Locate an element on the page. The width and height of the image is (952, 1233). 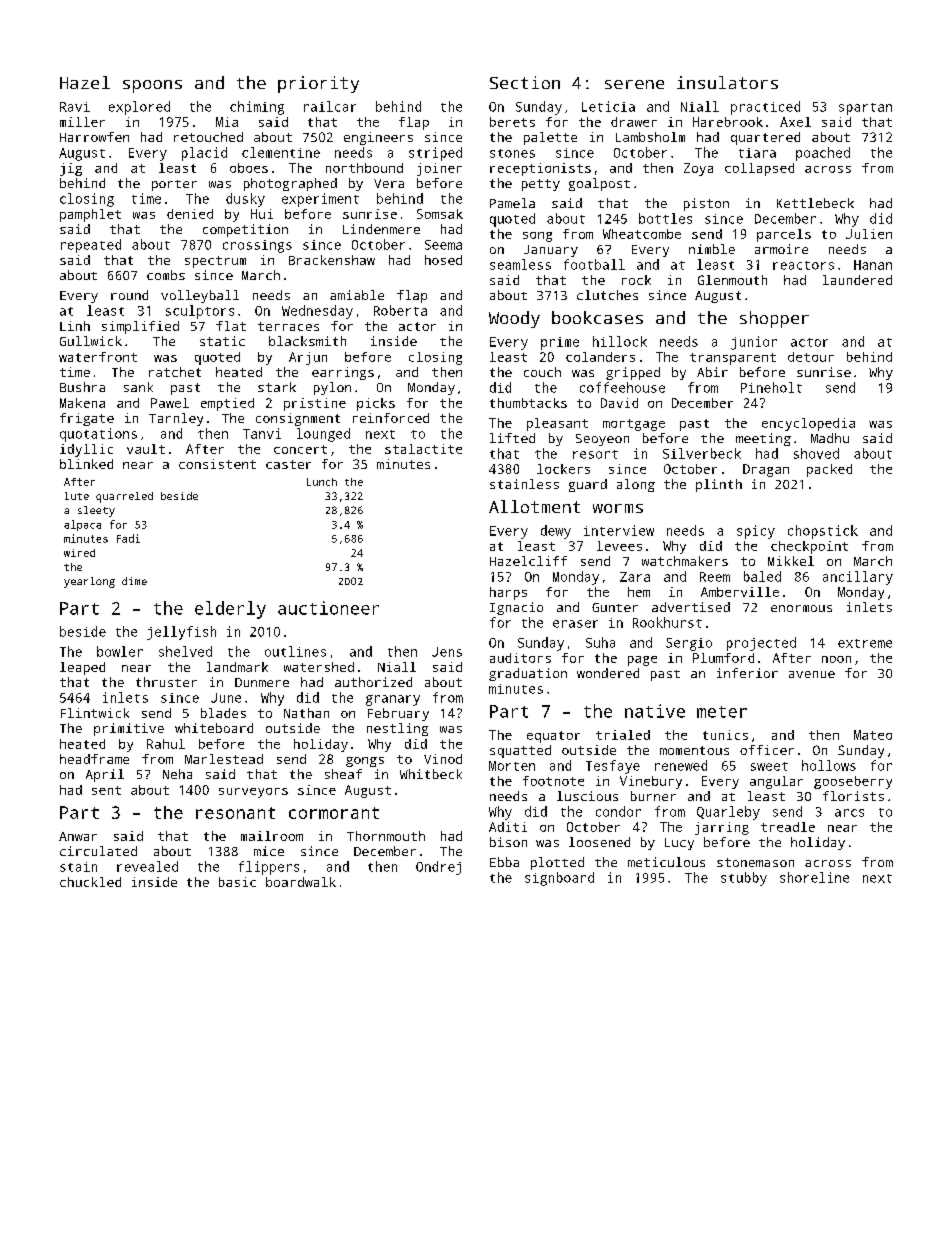
mice is located at coordinates (269, 851).
